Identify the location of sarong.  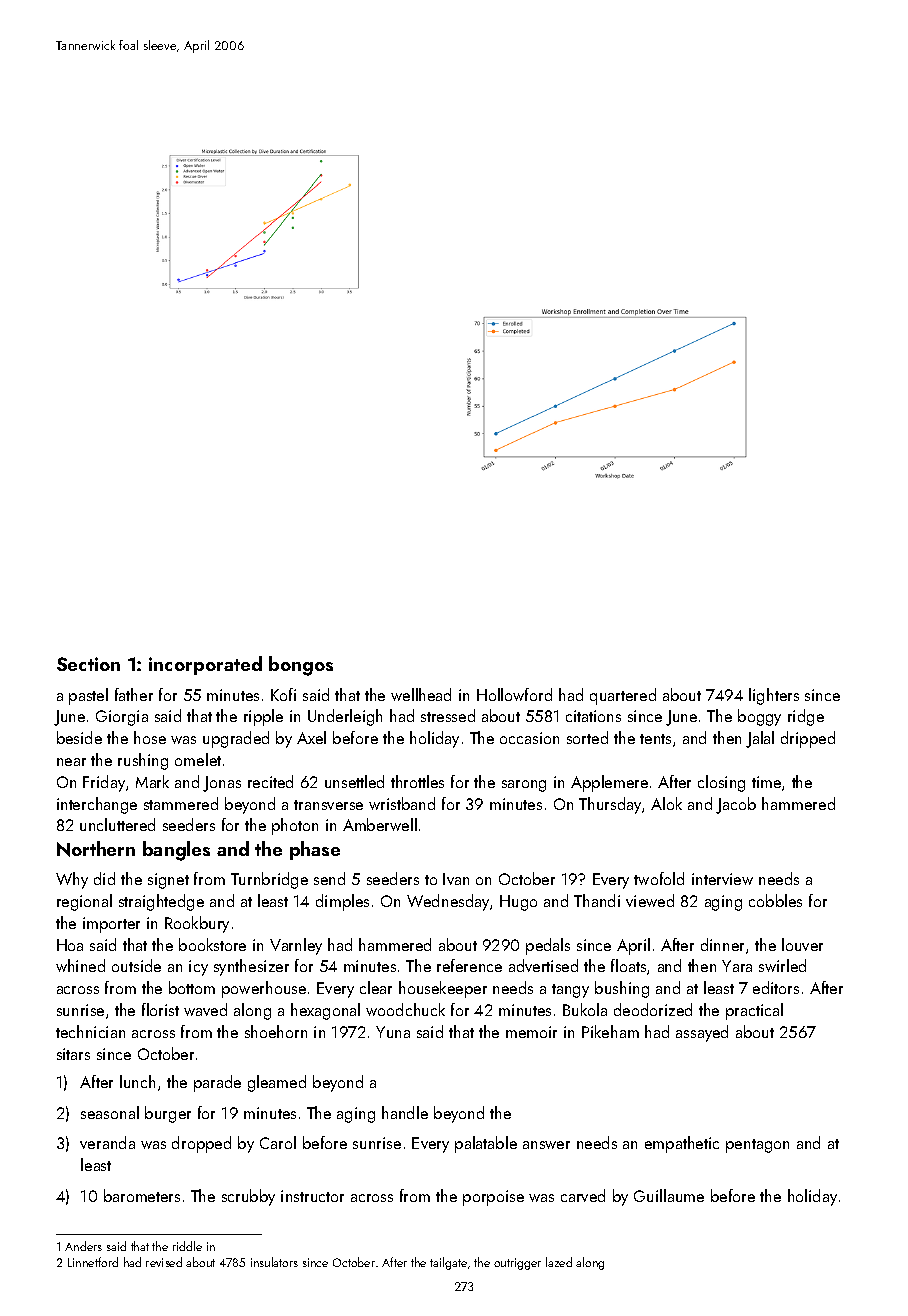
(524, 786).
